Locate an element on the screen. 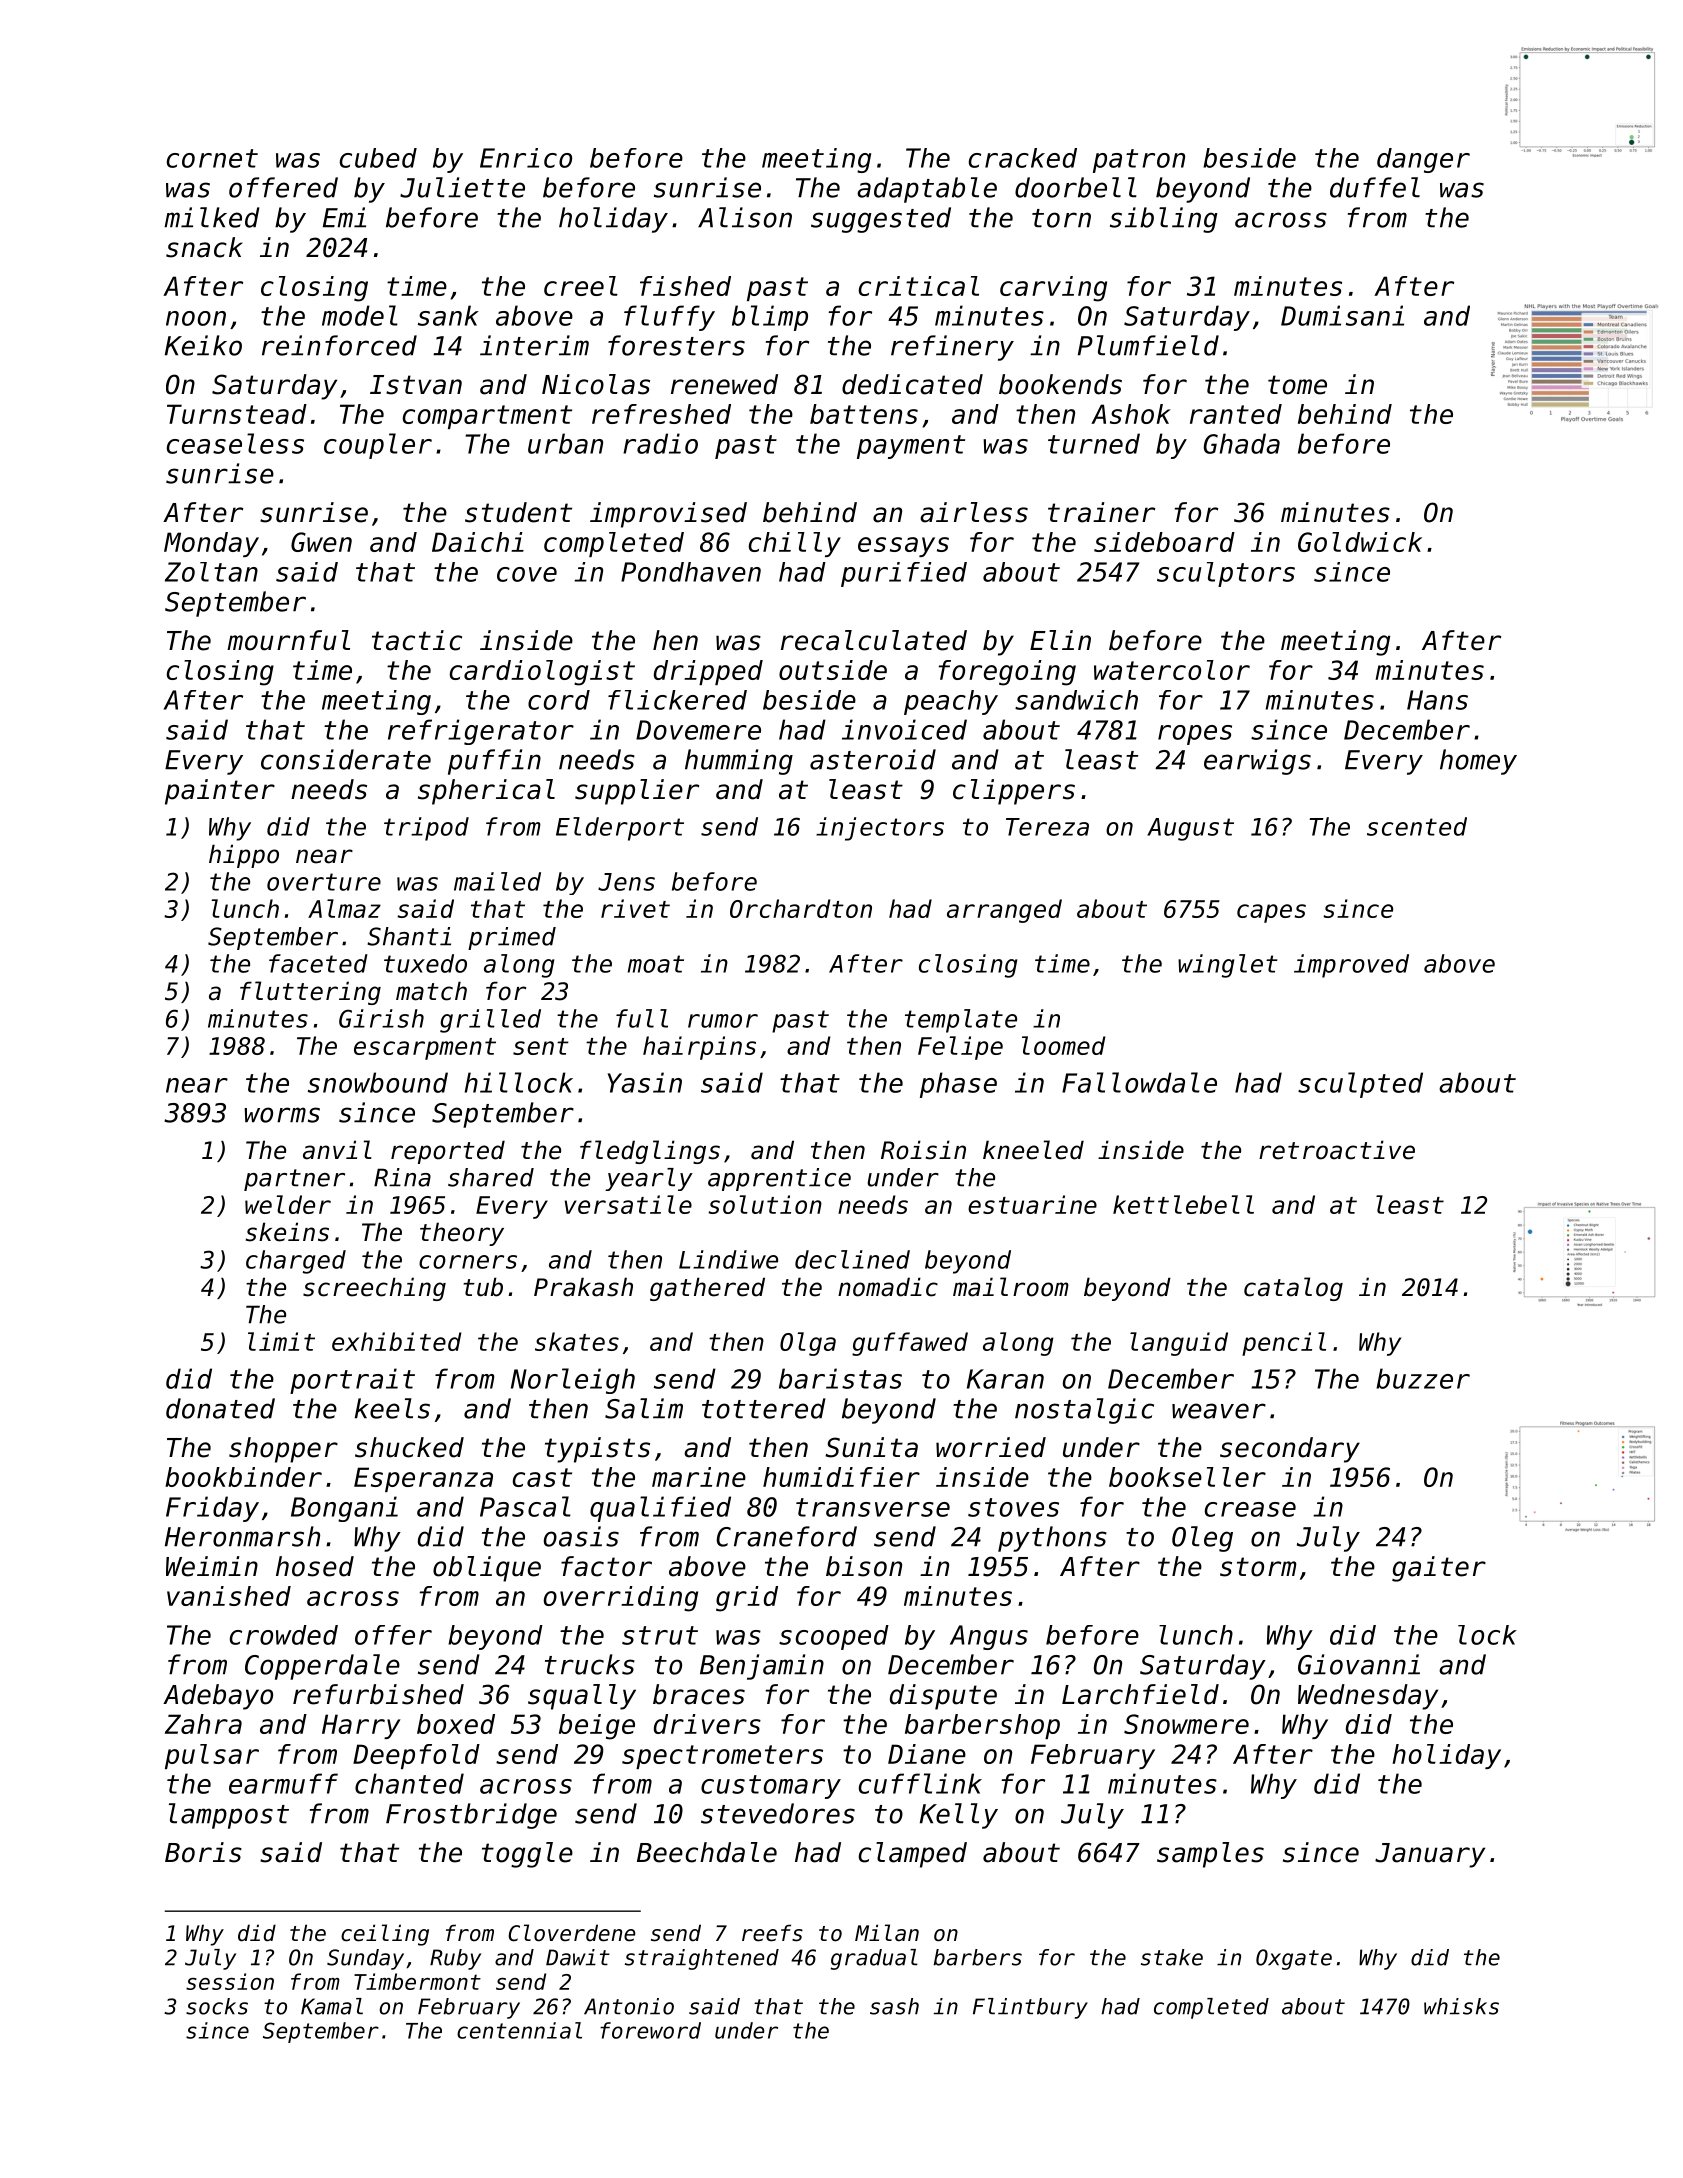 The width and height of the screenshot is (1683, 2178). weaver is located at coordinates (1219, 1411).
